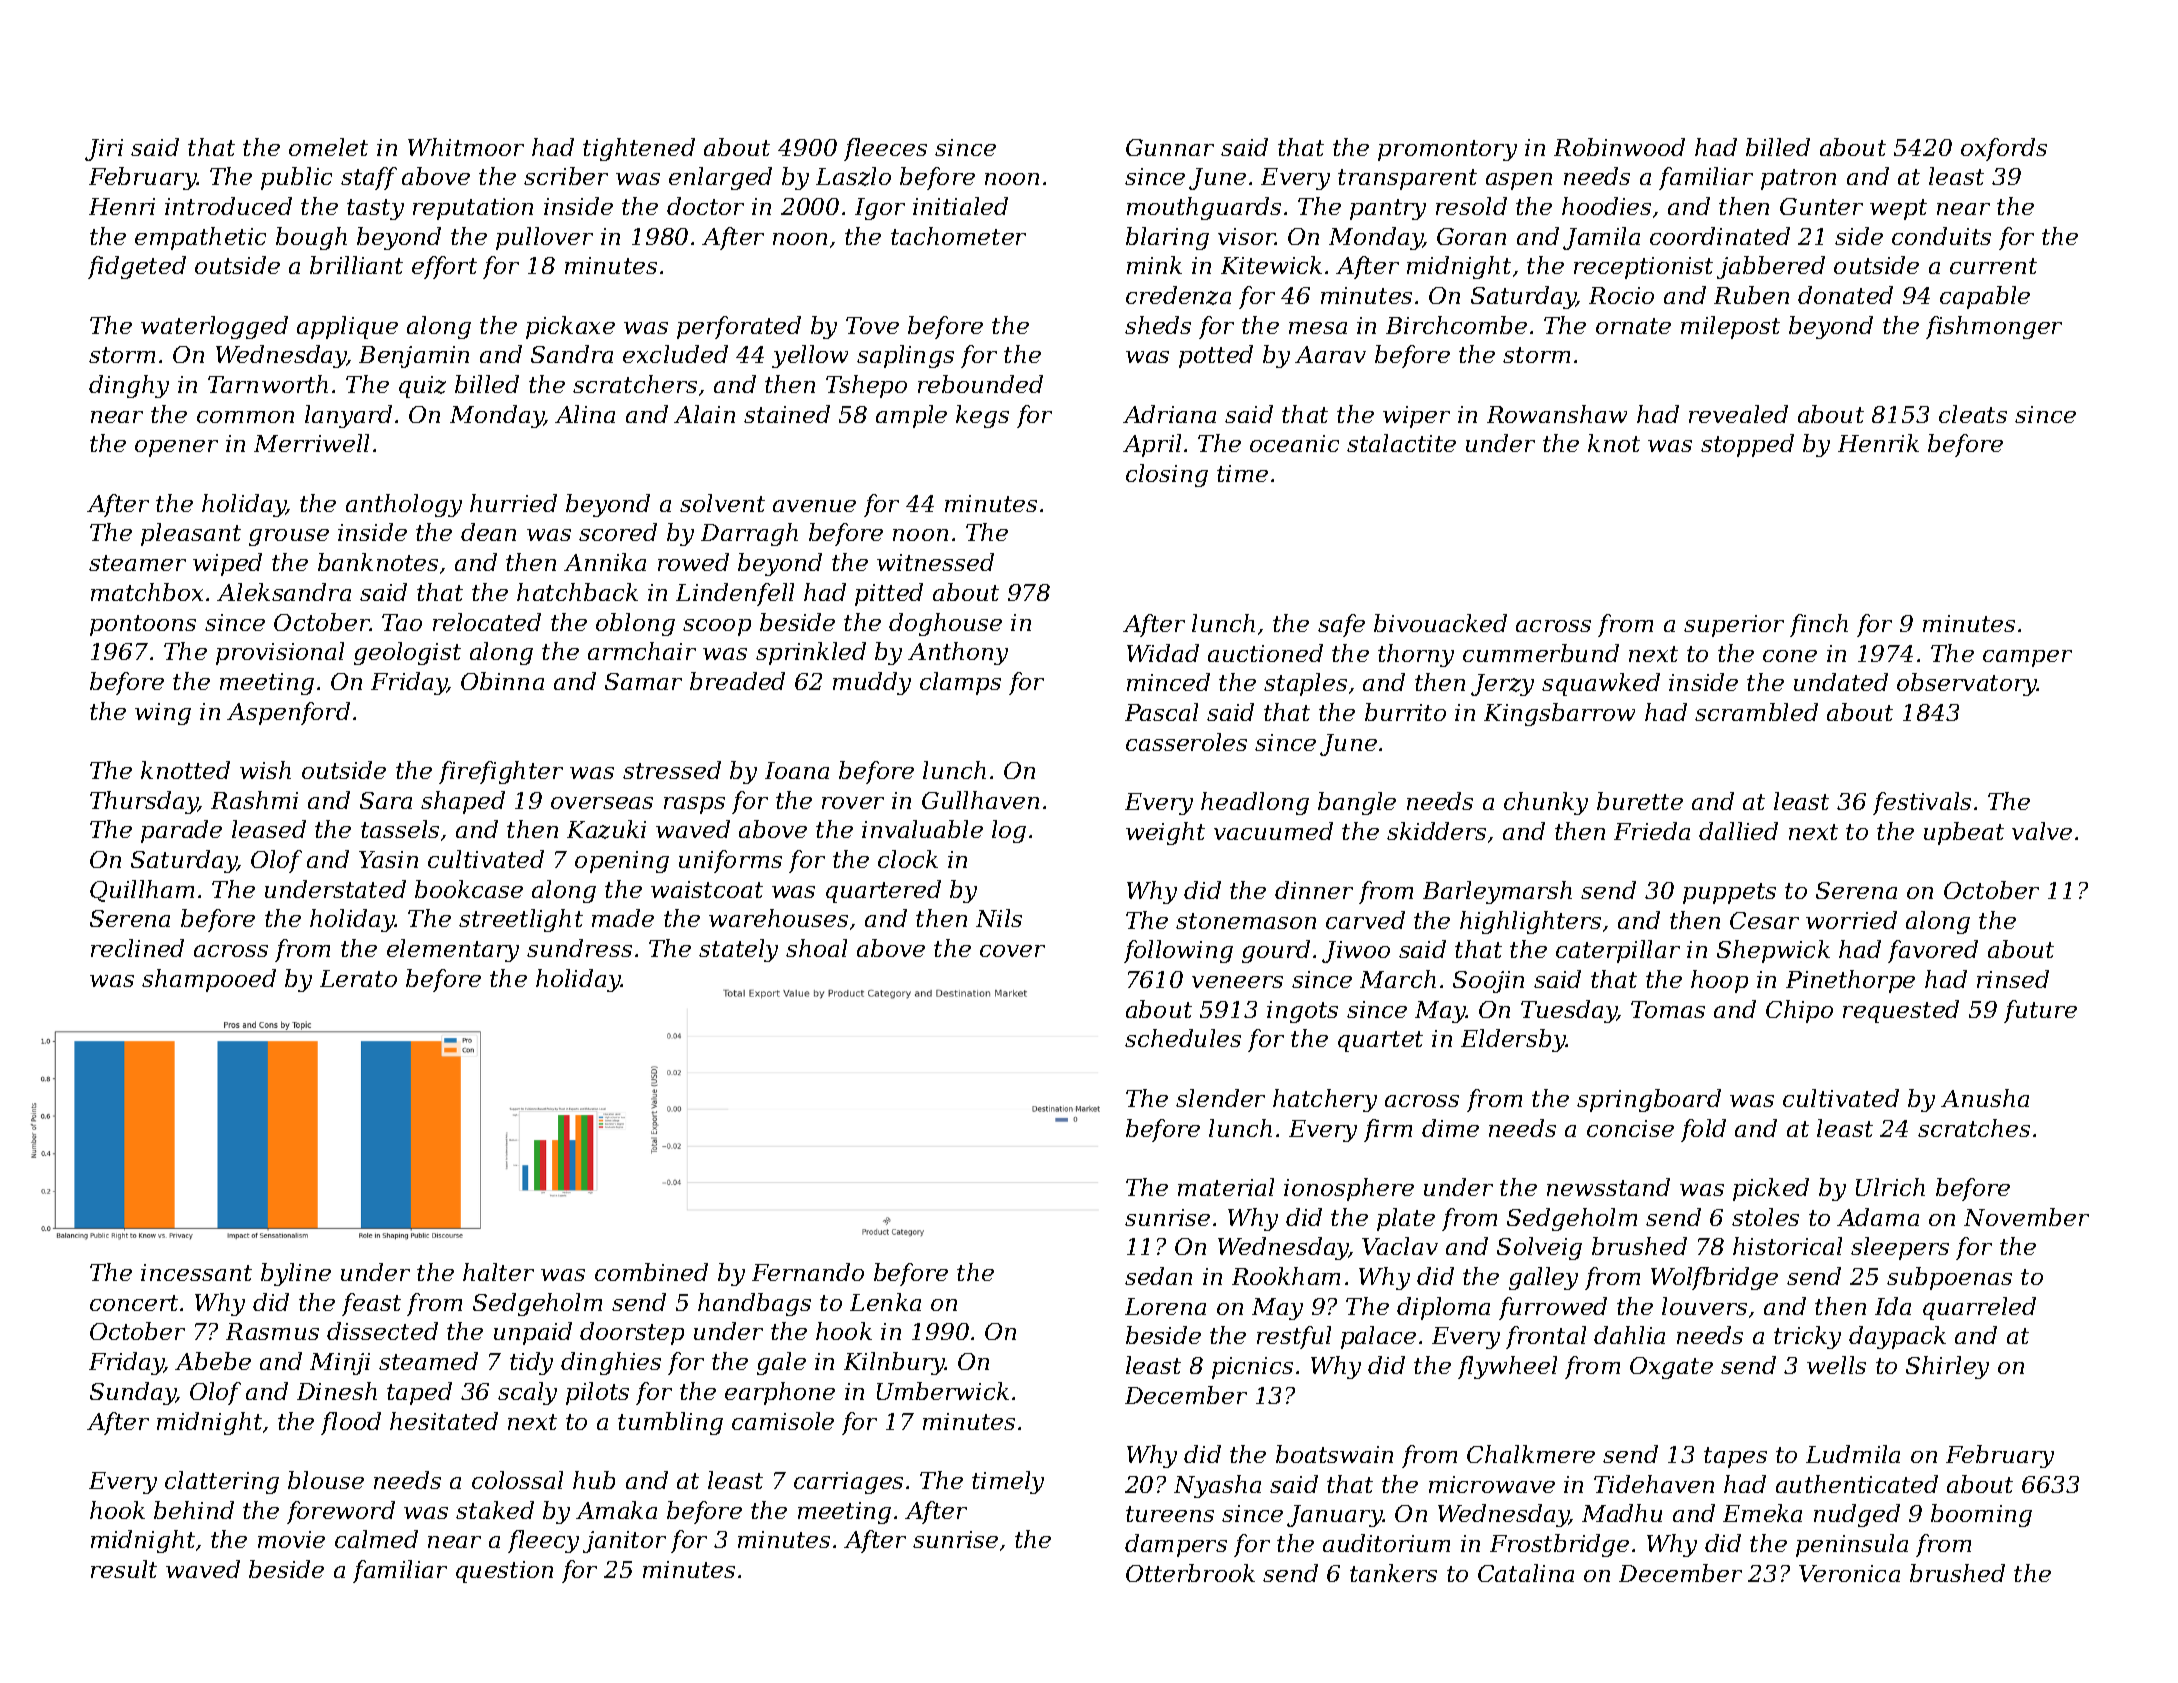 The image size is (2178, 1683). What do you see at coordinates (1386, 1543) in the page?
I see `auditorium` at bounding box center [1386, 1543].
